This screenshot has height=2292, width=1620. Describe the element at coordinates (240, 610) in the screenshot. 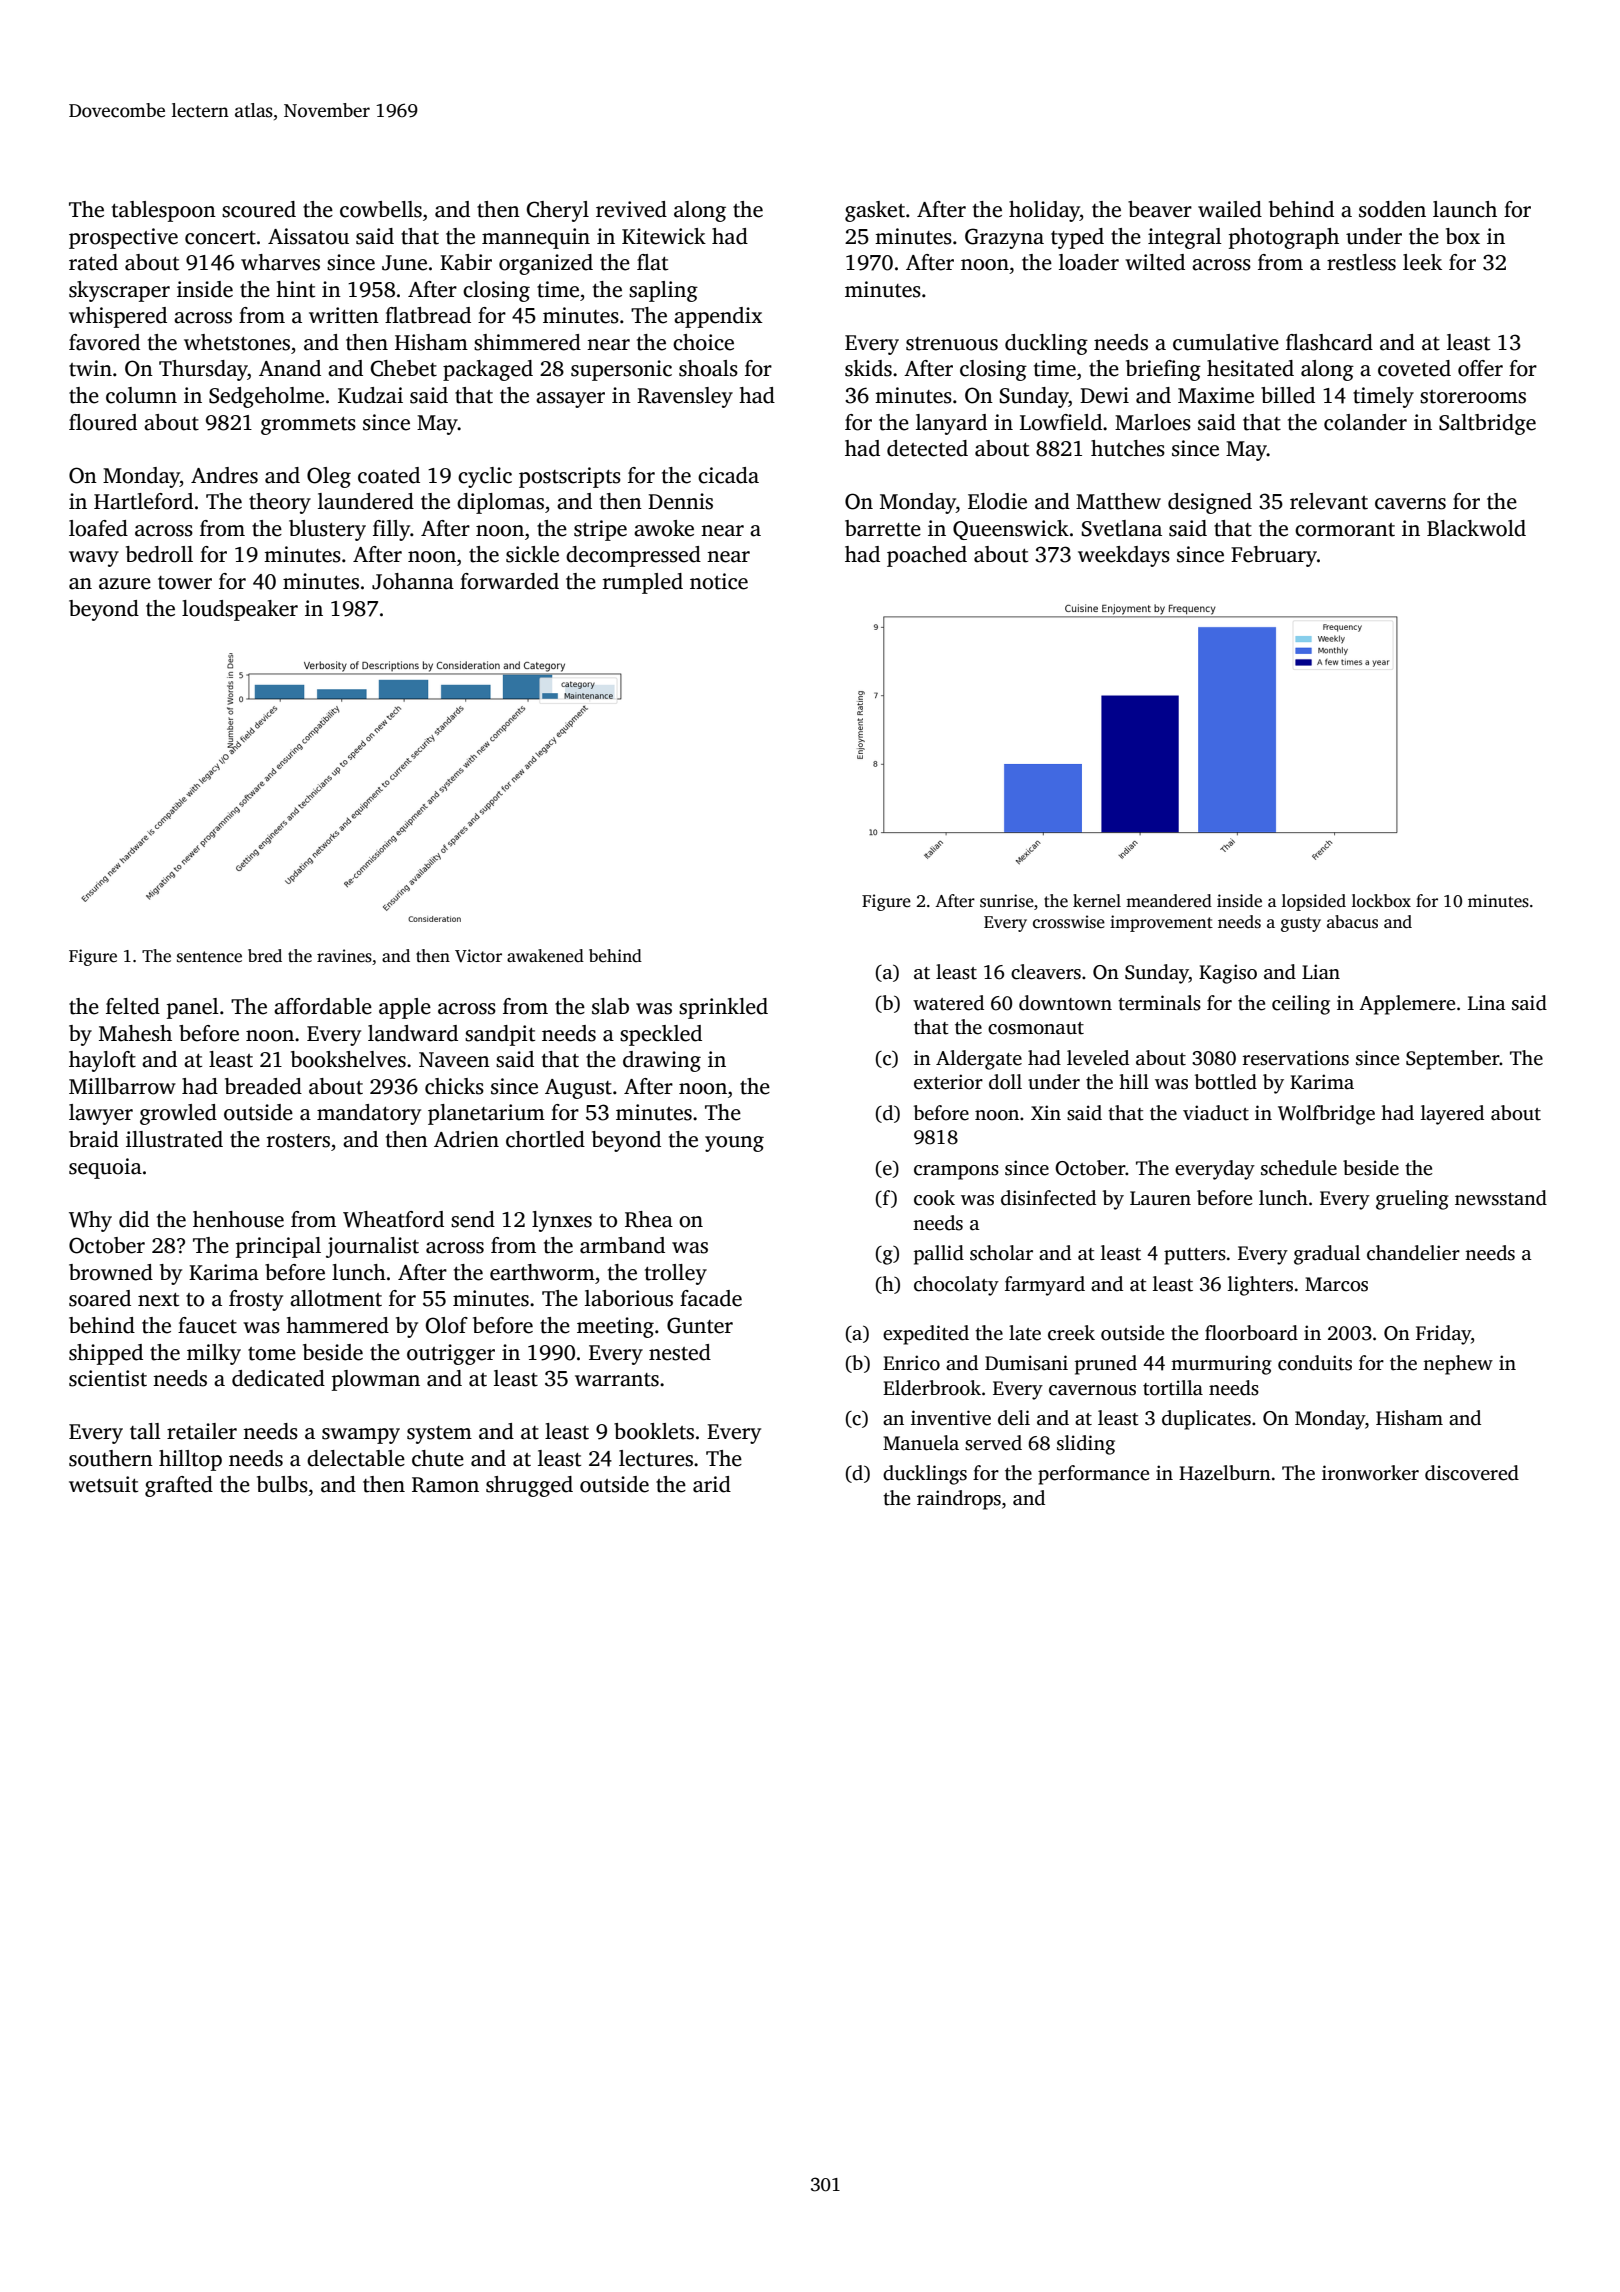

I see `loudspeaker` at that location.
